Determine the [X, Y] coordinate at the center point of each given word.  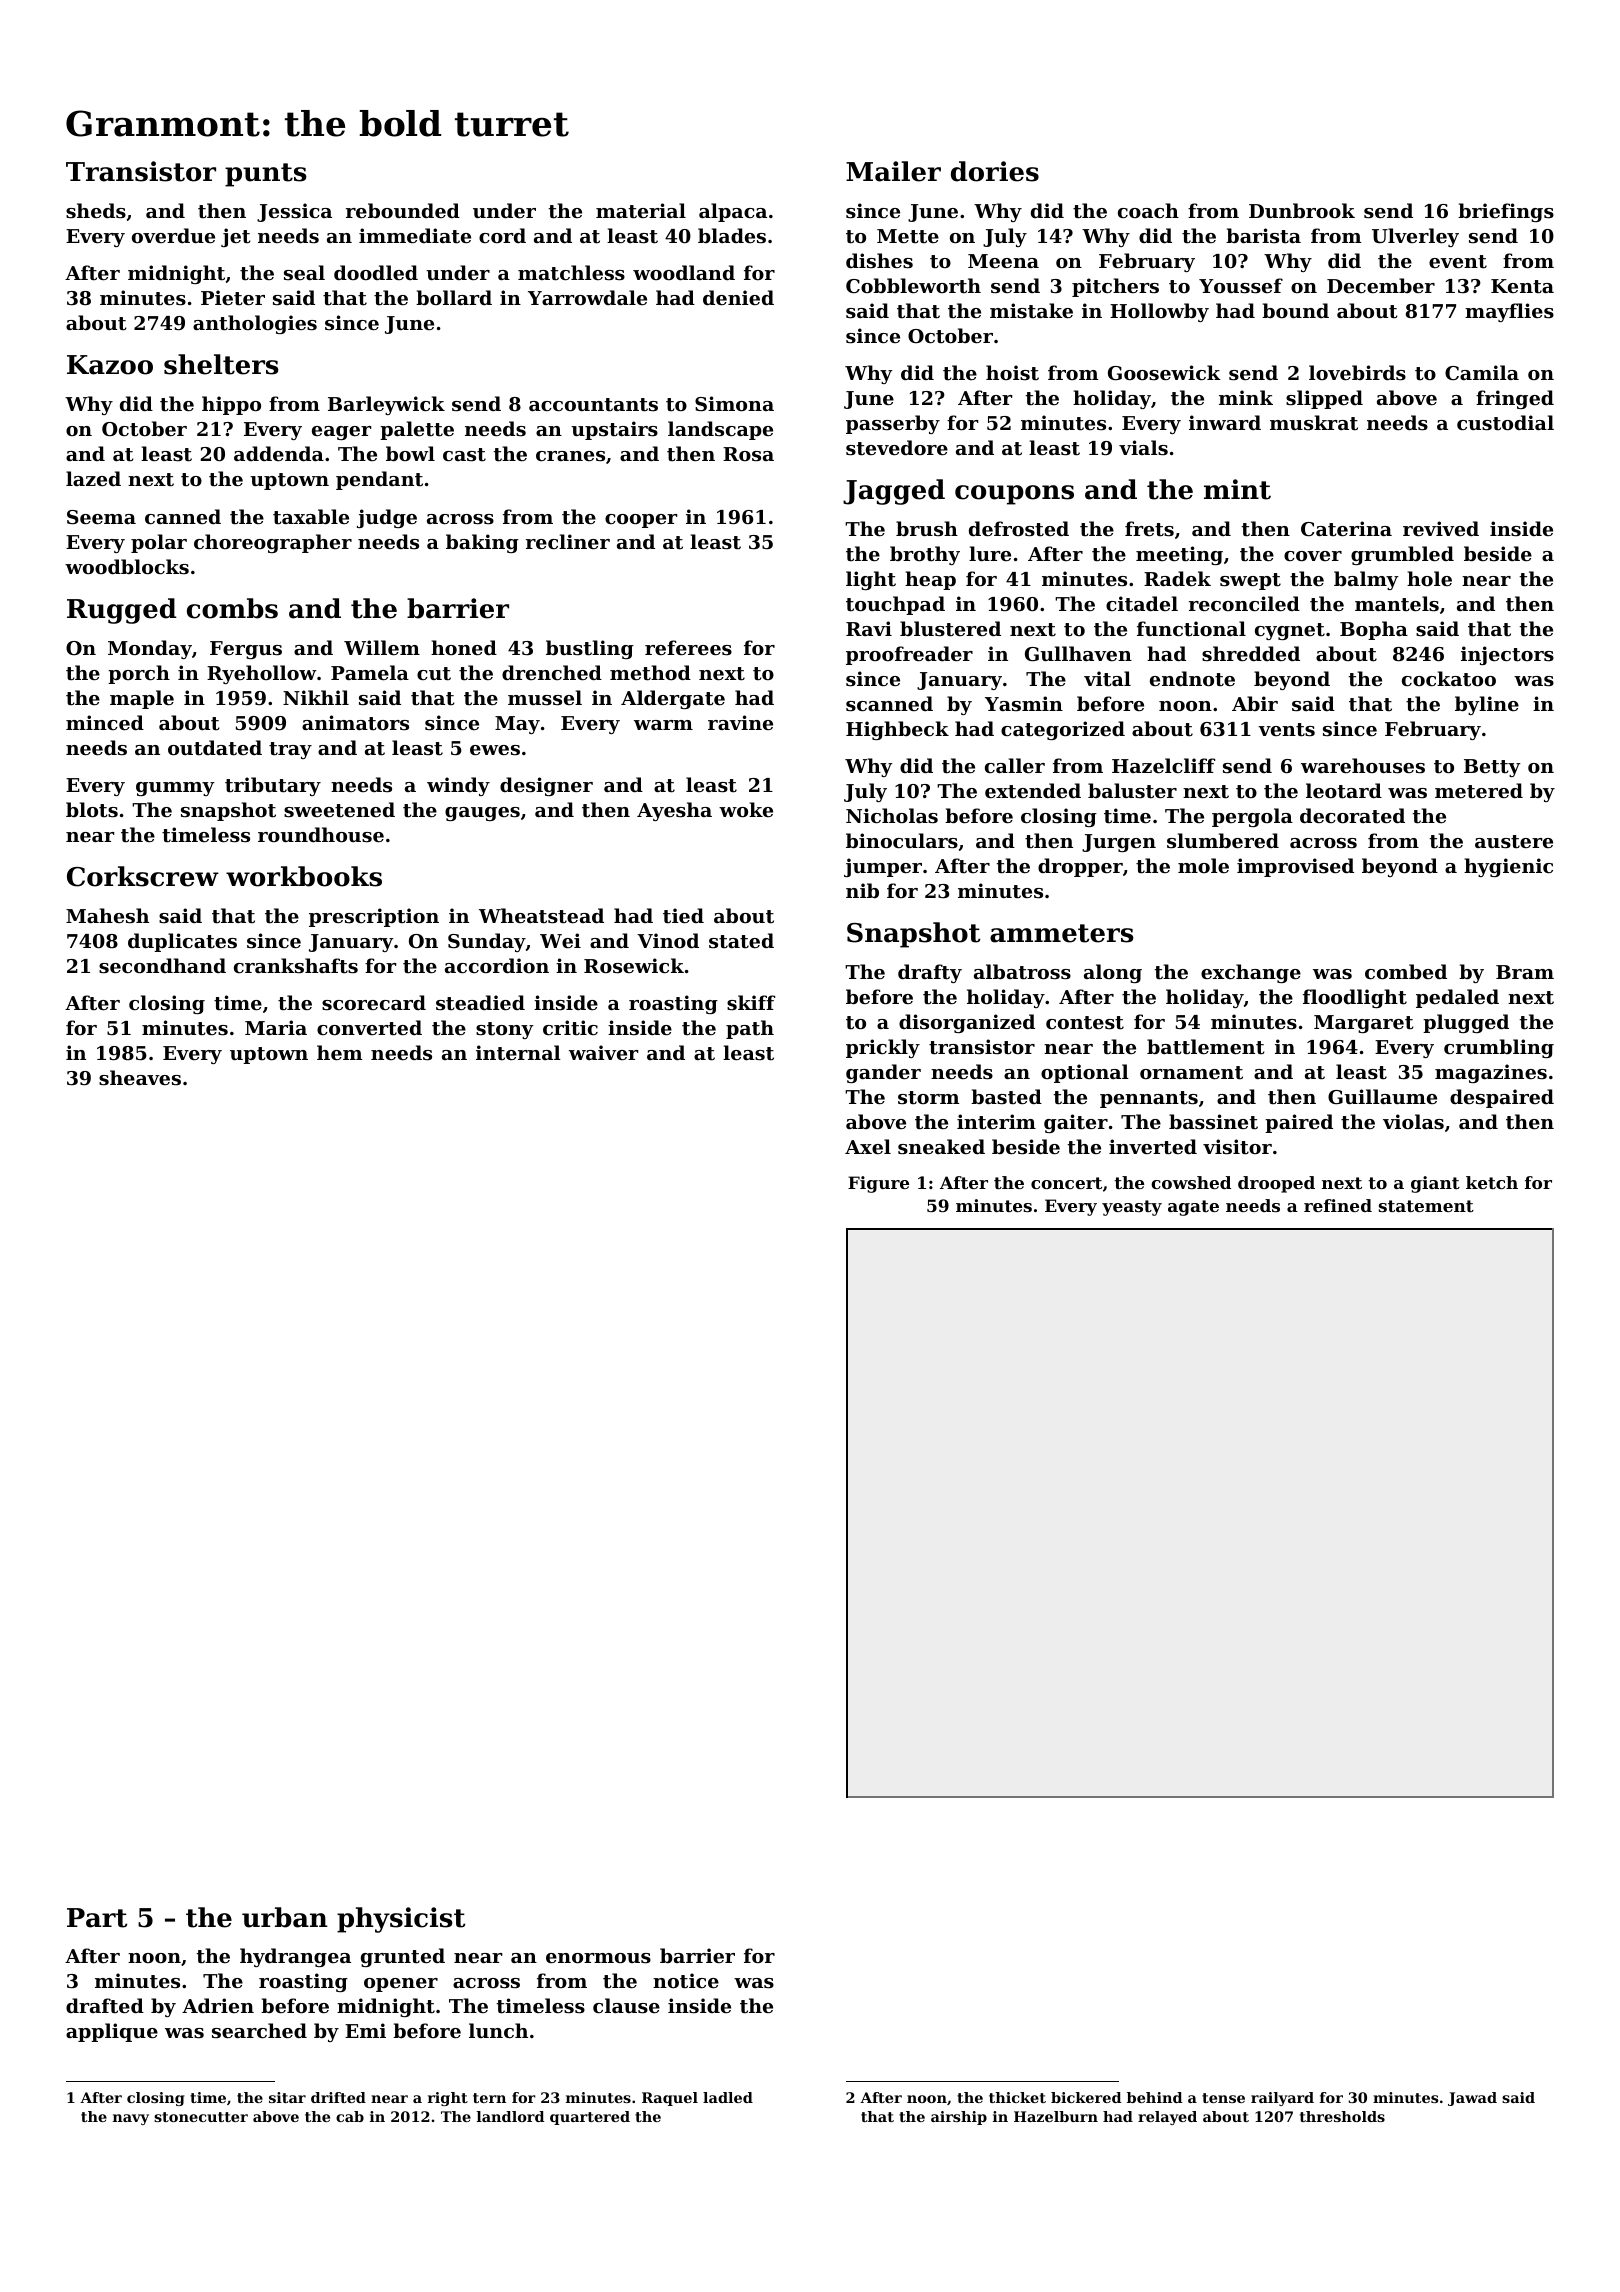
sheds [96, 211]
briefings [1506, 212]
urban [285, 1917]
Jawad [1472, 2099]
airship [959, 2118]
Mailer [893, 171]
